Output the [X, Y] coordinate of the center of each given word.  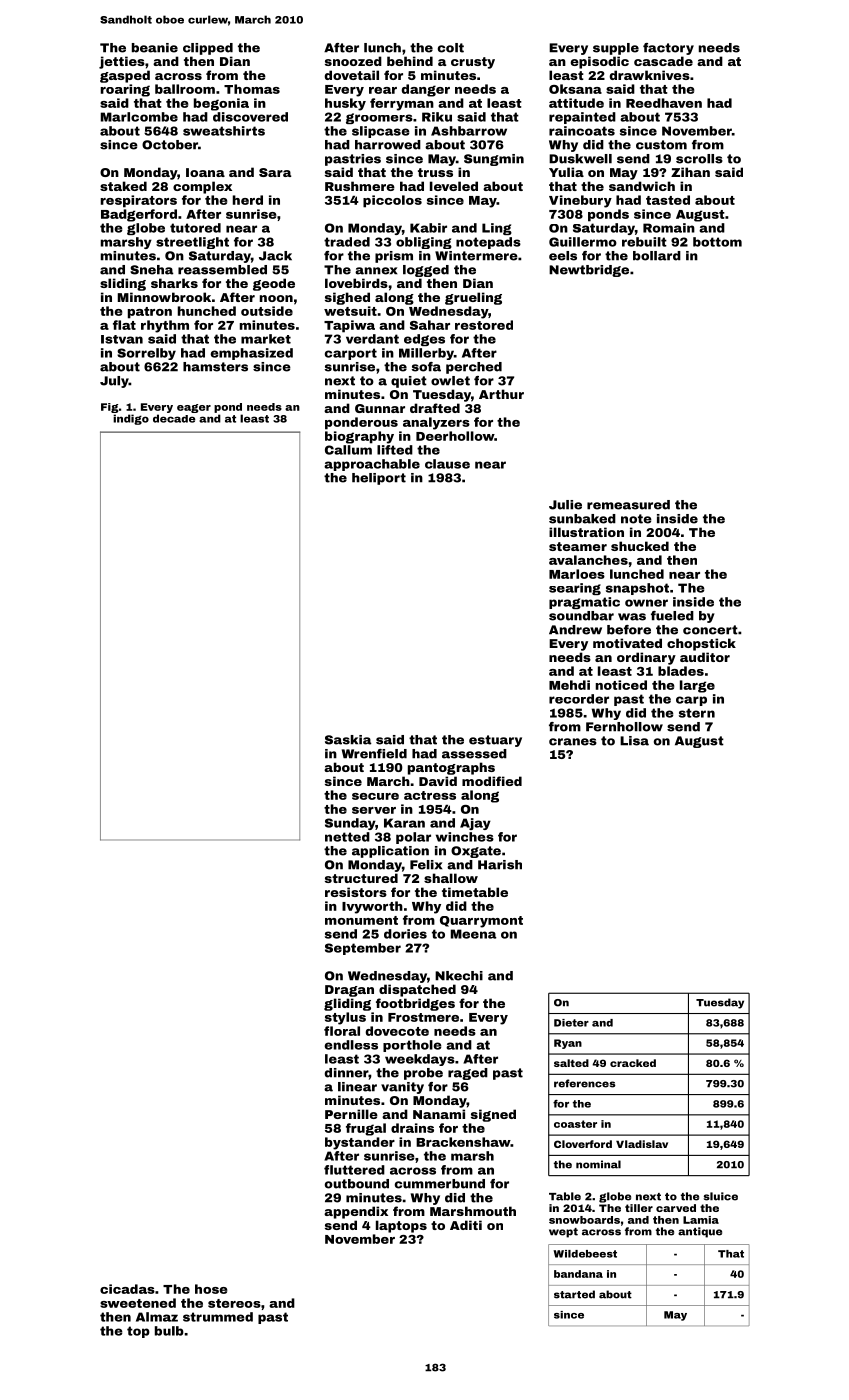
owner [646, 603]
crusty [473, 63]
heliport [379, 479]
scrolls [699, 159]
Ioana [205, 172]
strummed [218, 1317]
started [574, 1294]
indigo [131, 419]
